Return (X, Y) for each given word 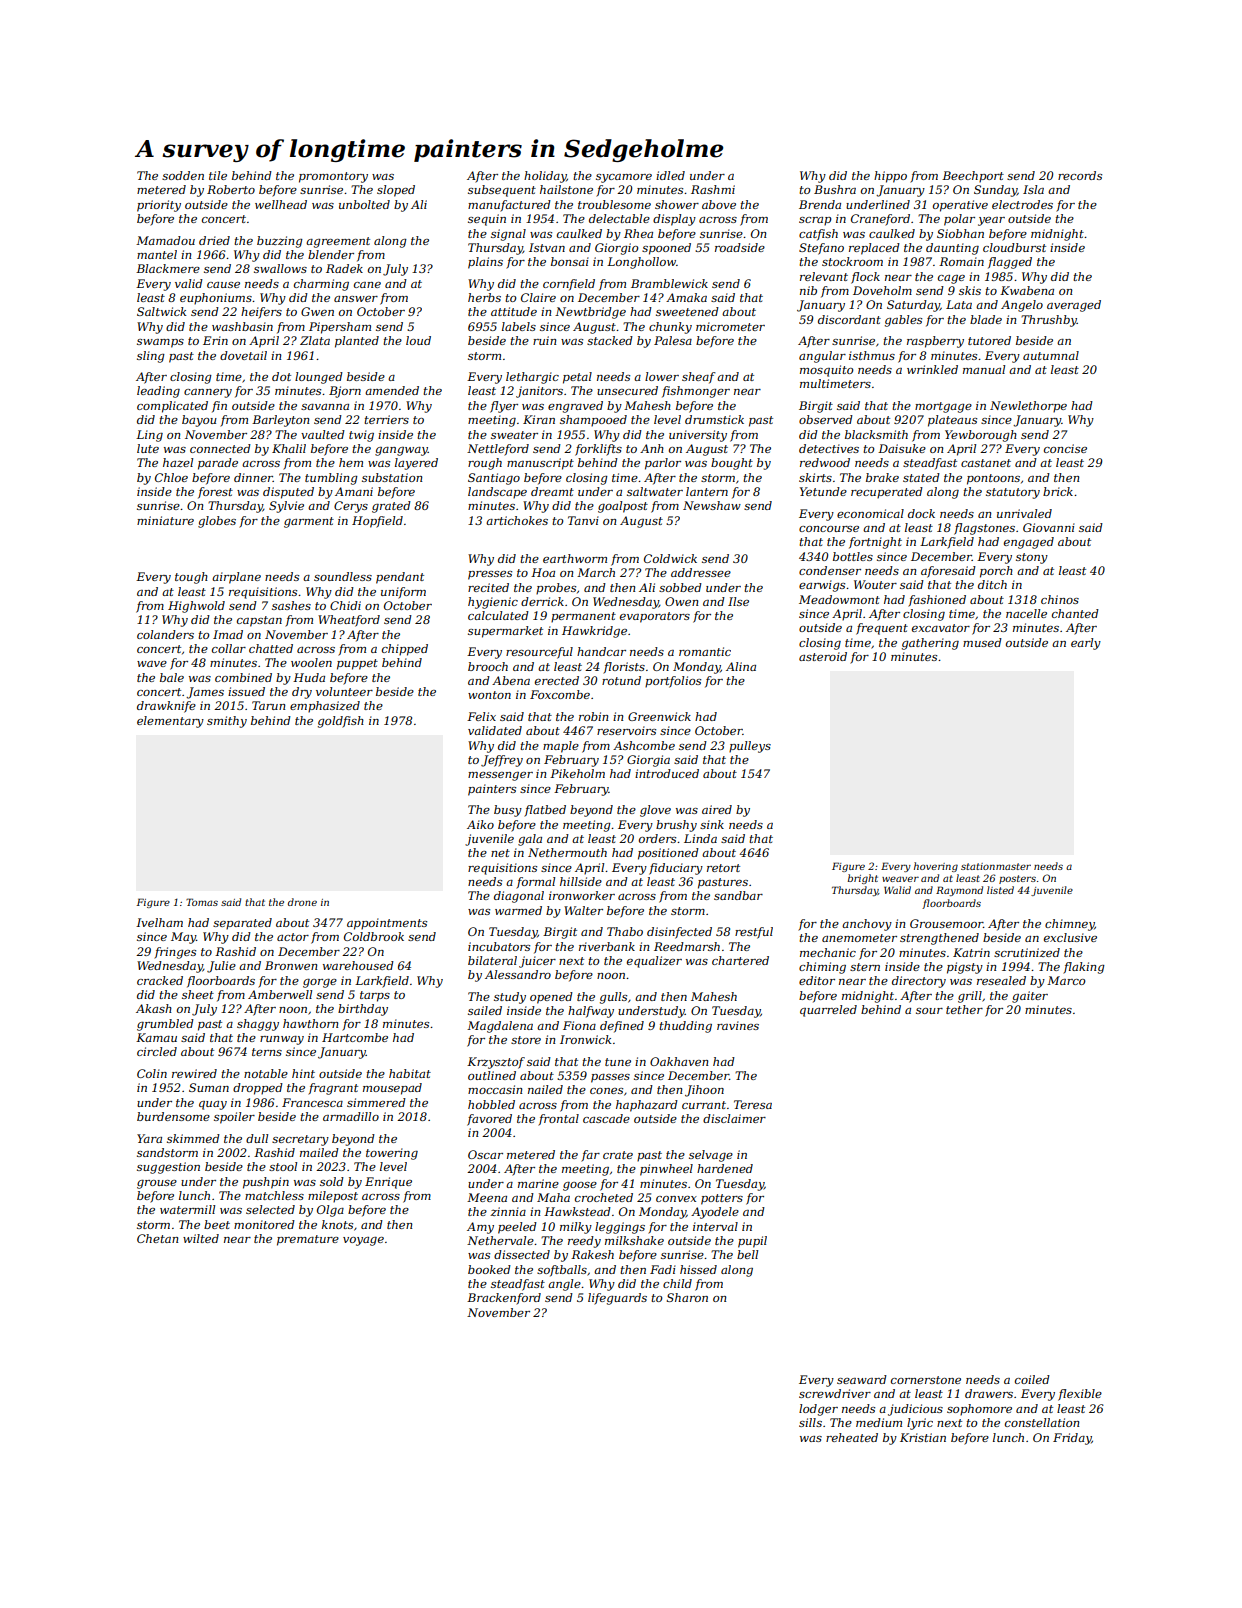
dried (214, 240)
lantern (707, 491)
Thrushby (1049, 321)
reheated (852, 1437)
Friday (1072, 1439)
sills (810, 1422)
